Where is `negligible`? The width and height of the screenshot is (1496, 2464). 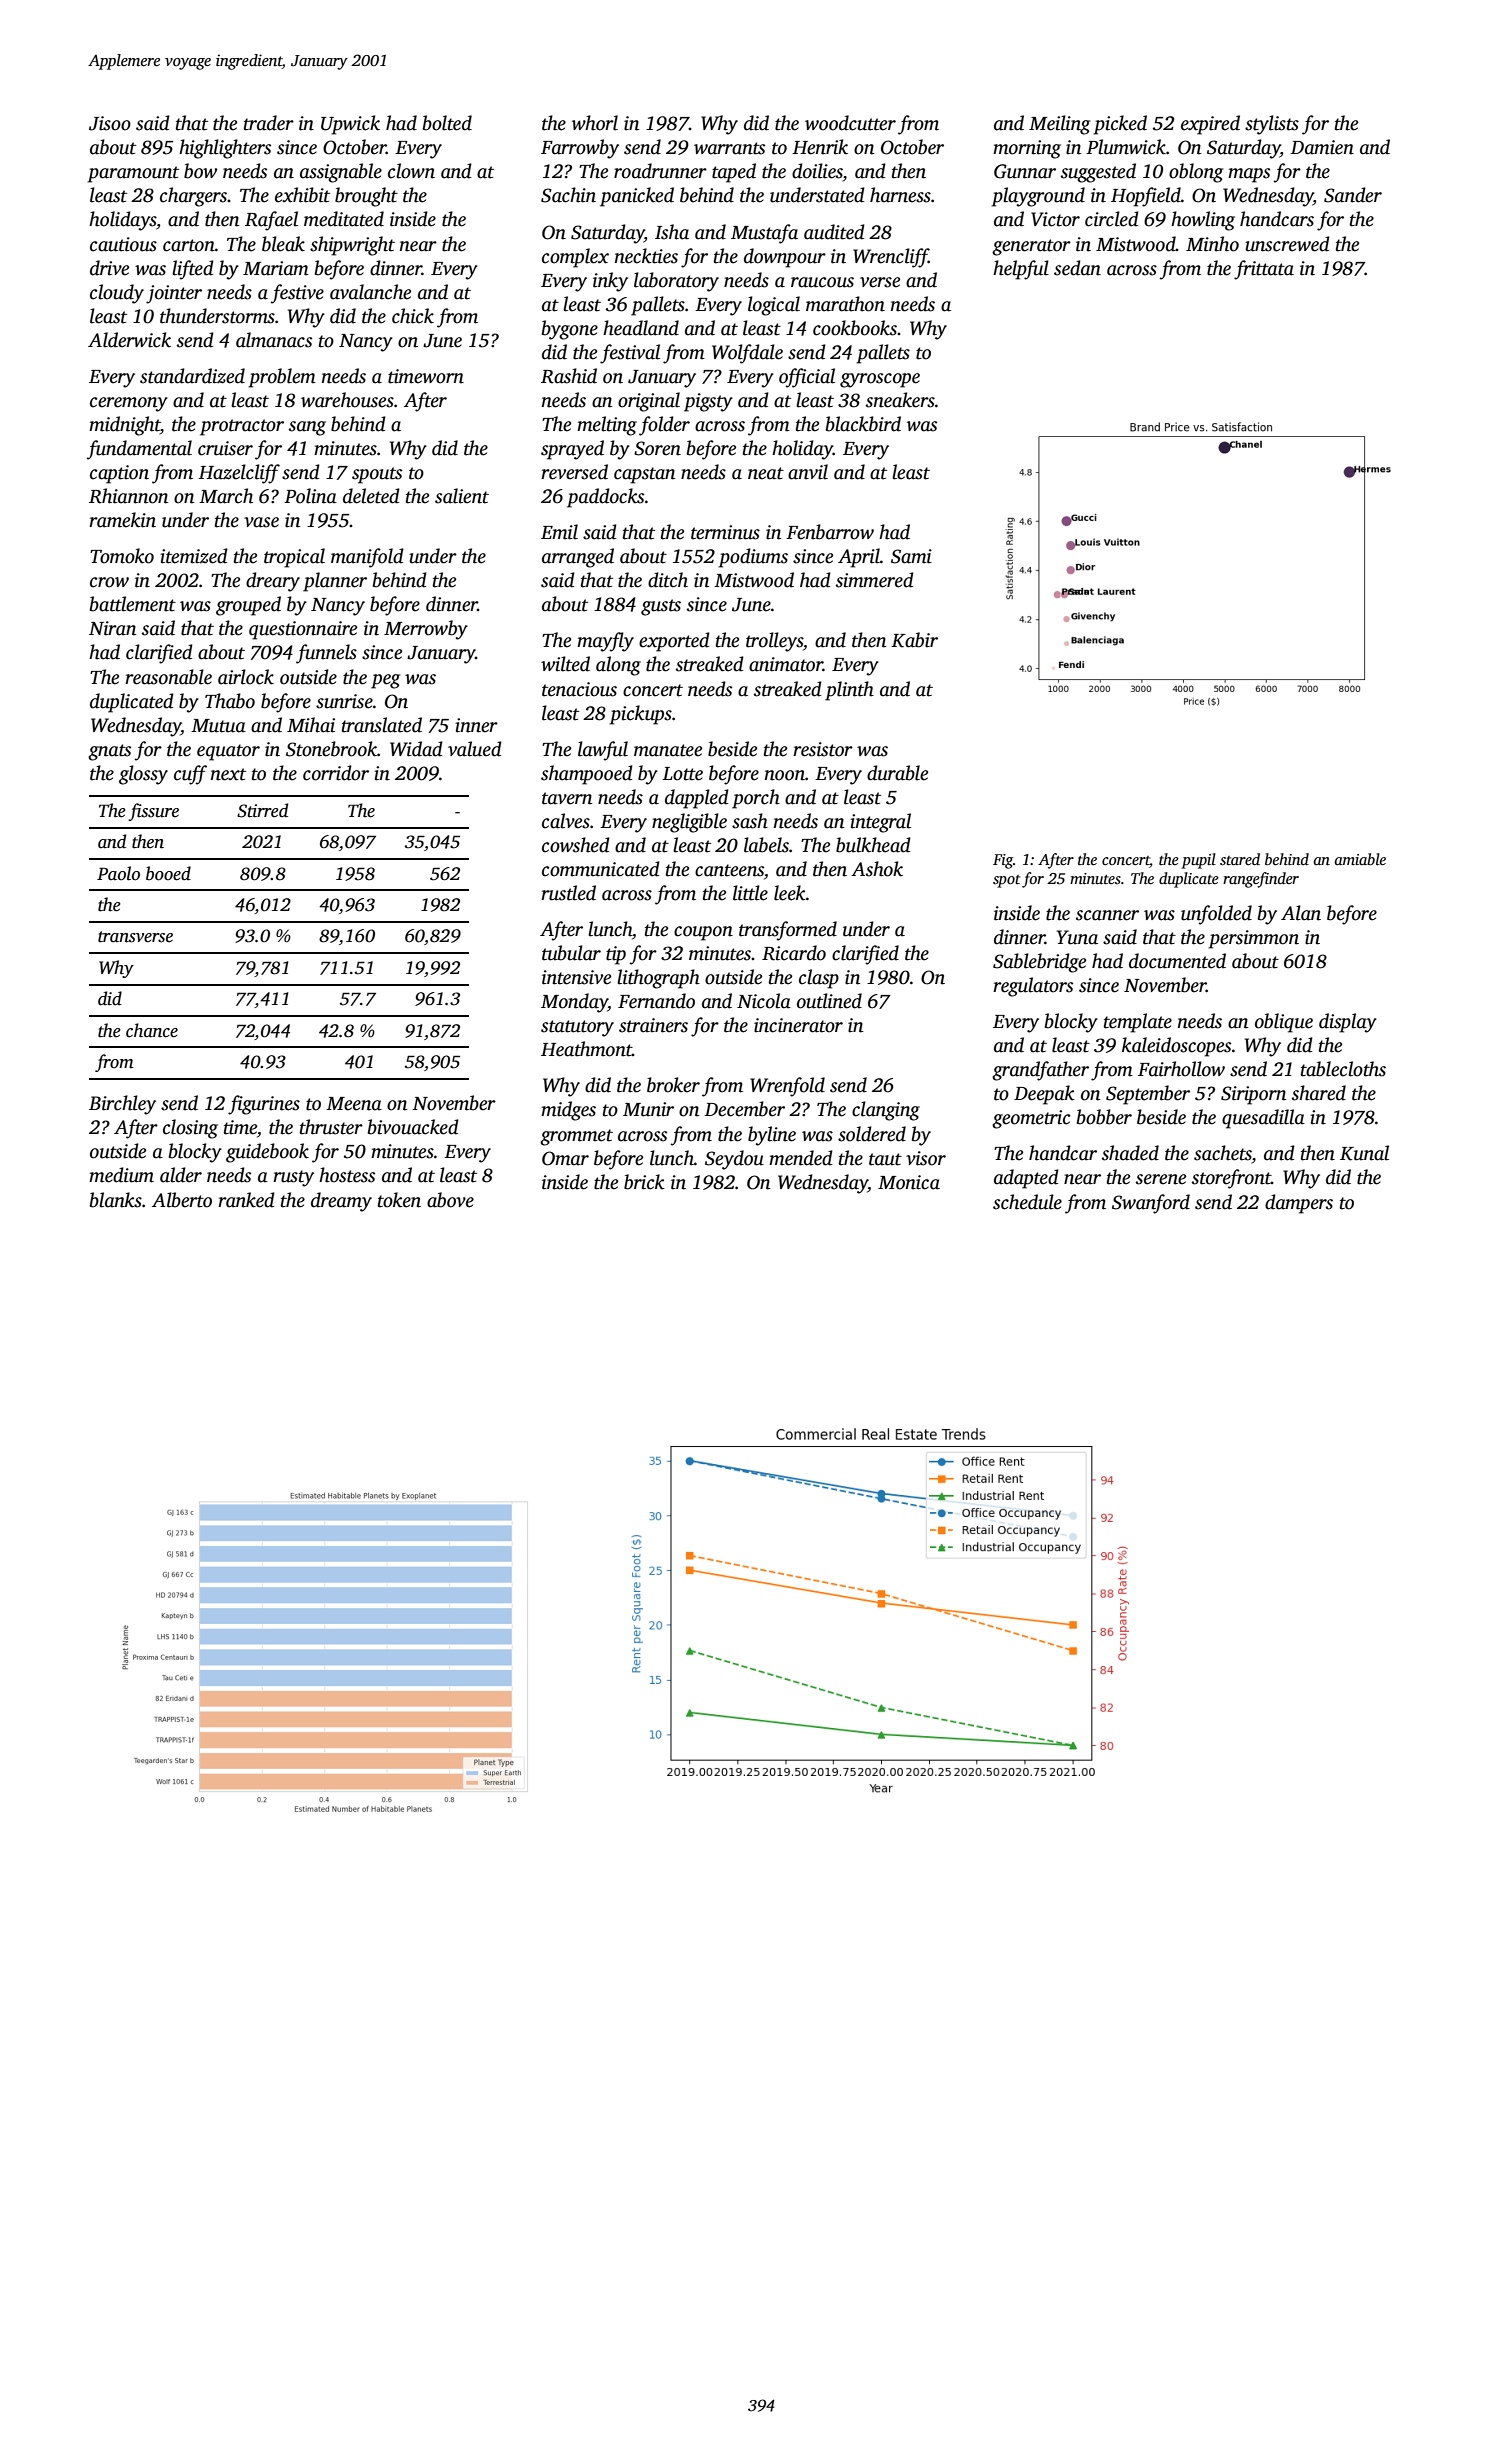 negligible is located at coordinates (689, 823).
